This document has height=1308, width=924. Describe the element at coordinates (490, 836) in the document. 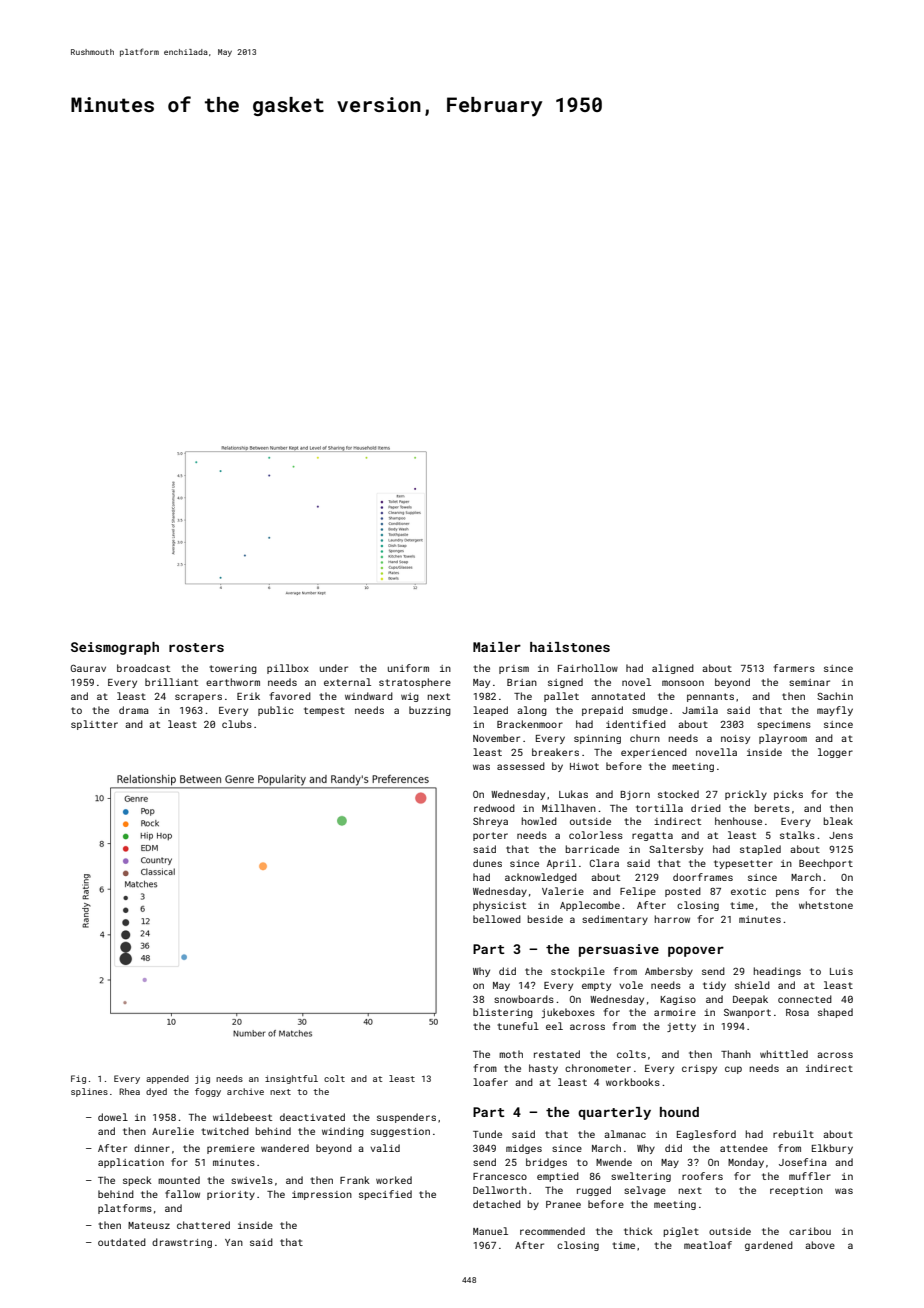

I see `porter` at that location.
